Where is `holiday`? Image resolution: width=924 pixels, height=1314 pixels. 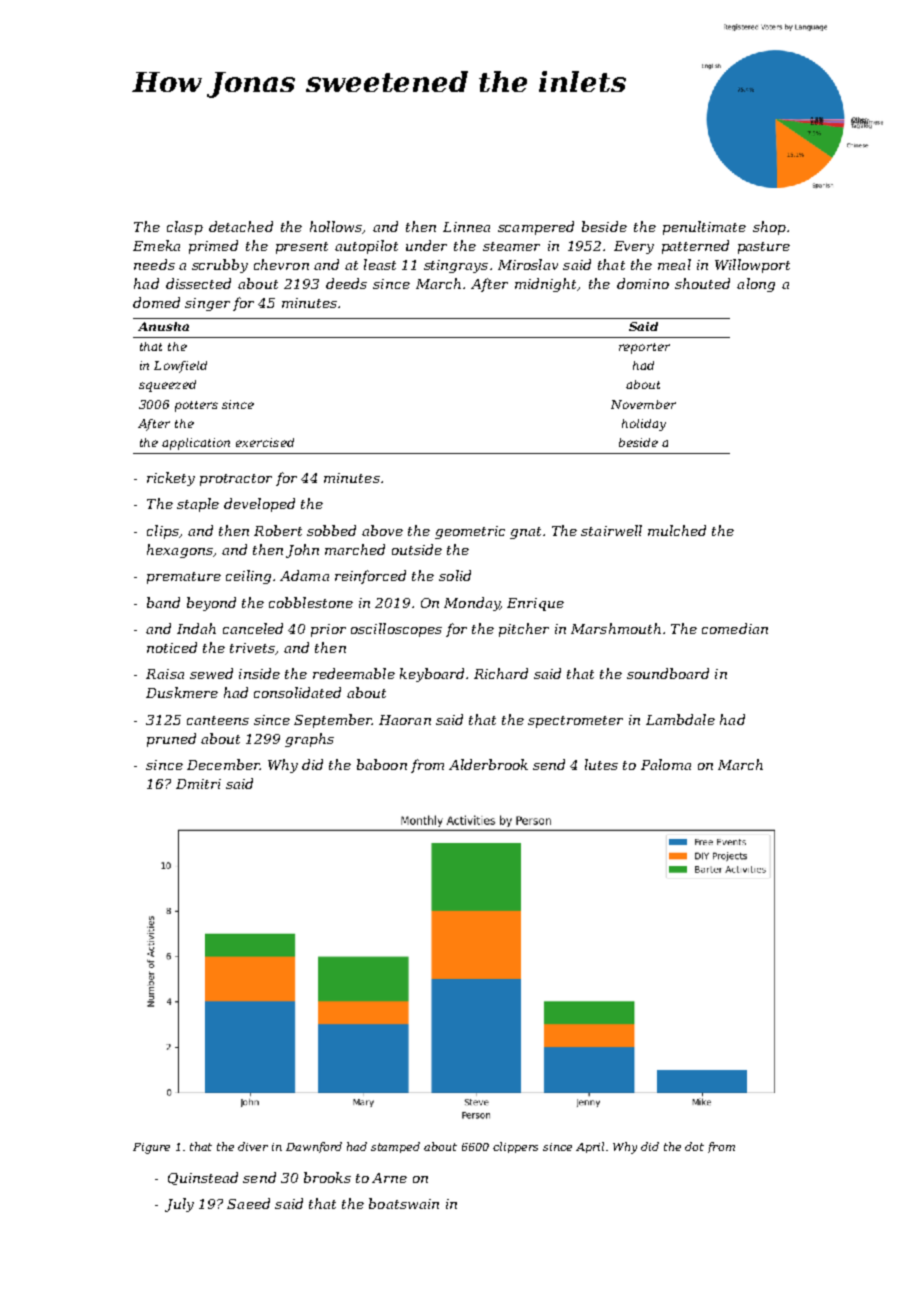 holiday is located at coordinates (644, 425).
